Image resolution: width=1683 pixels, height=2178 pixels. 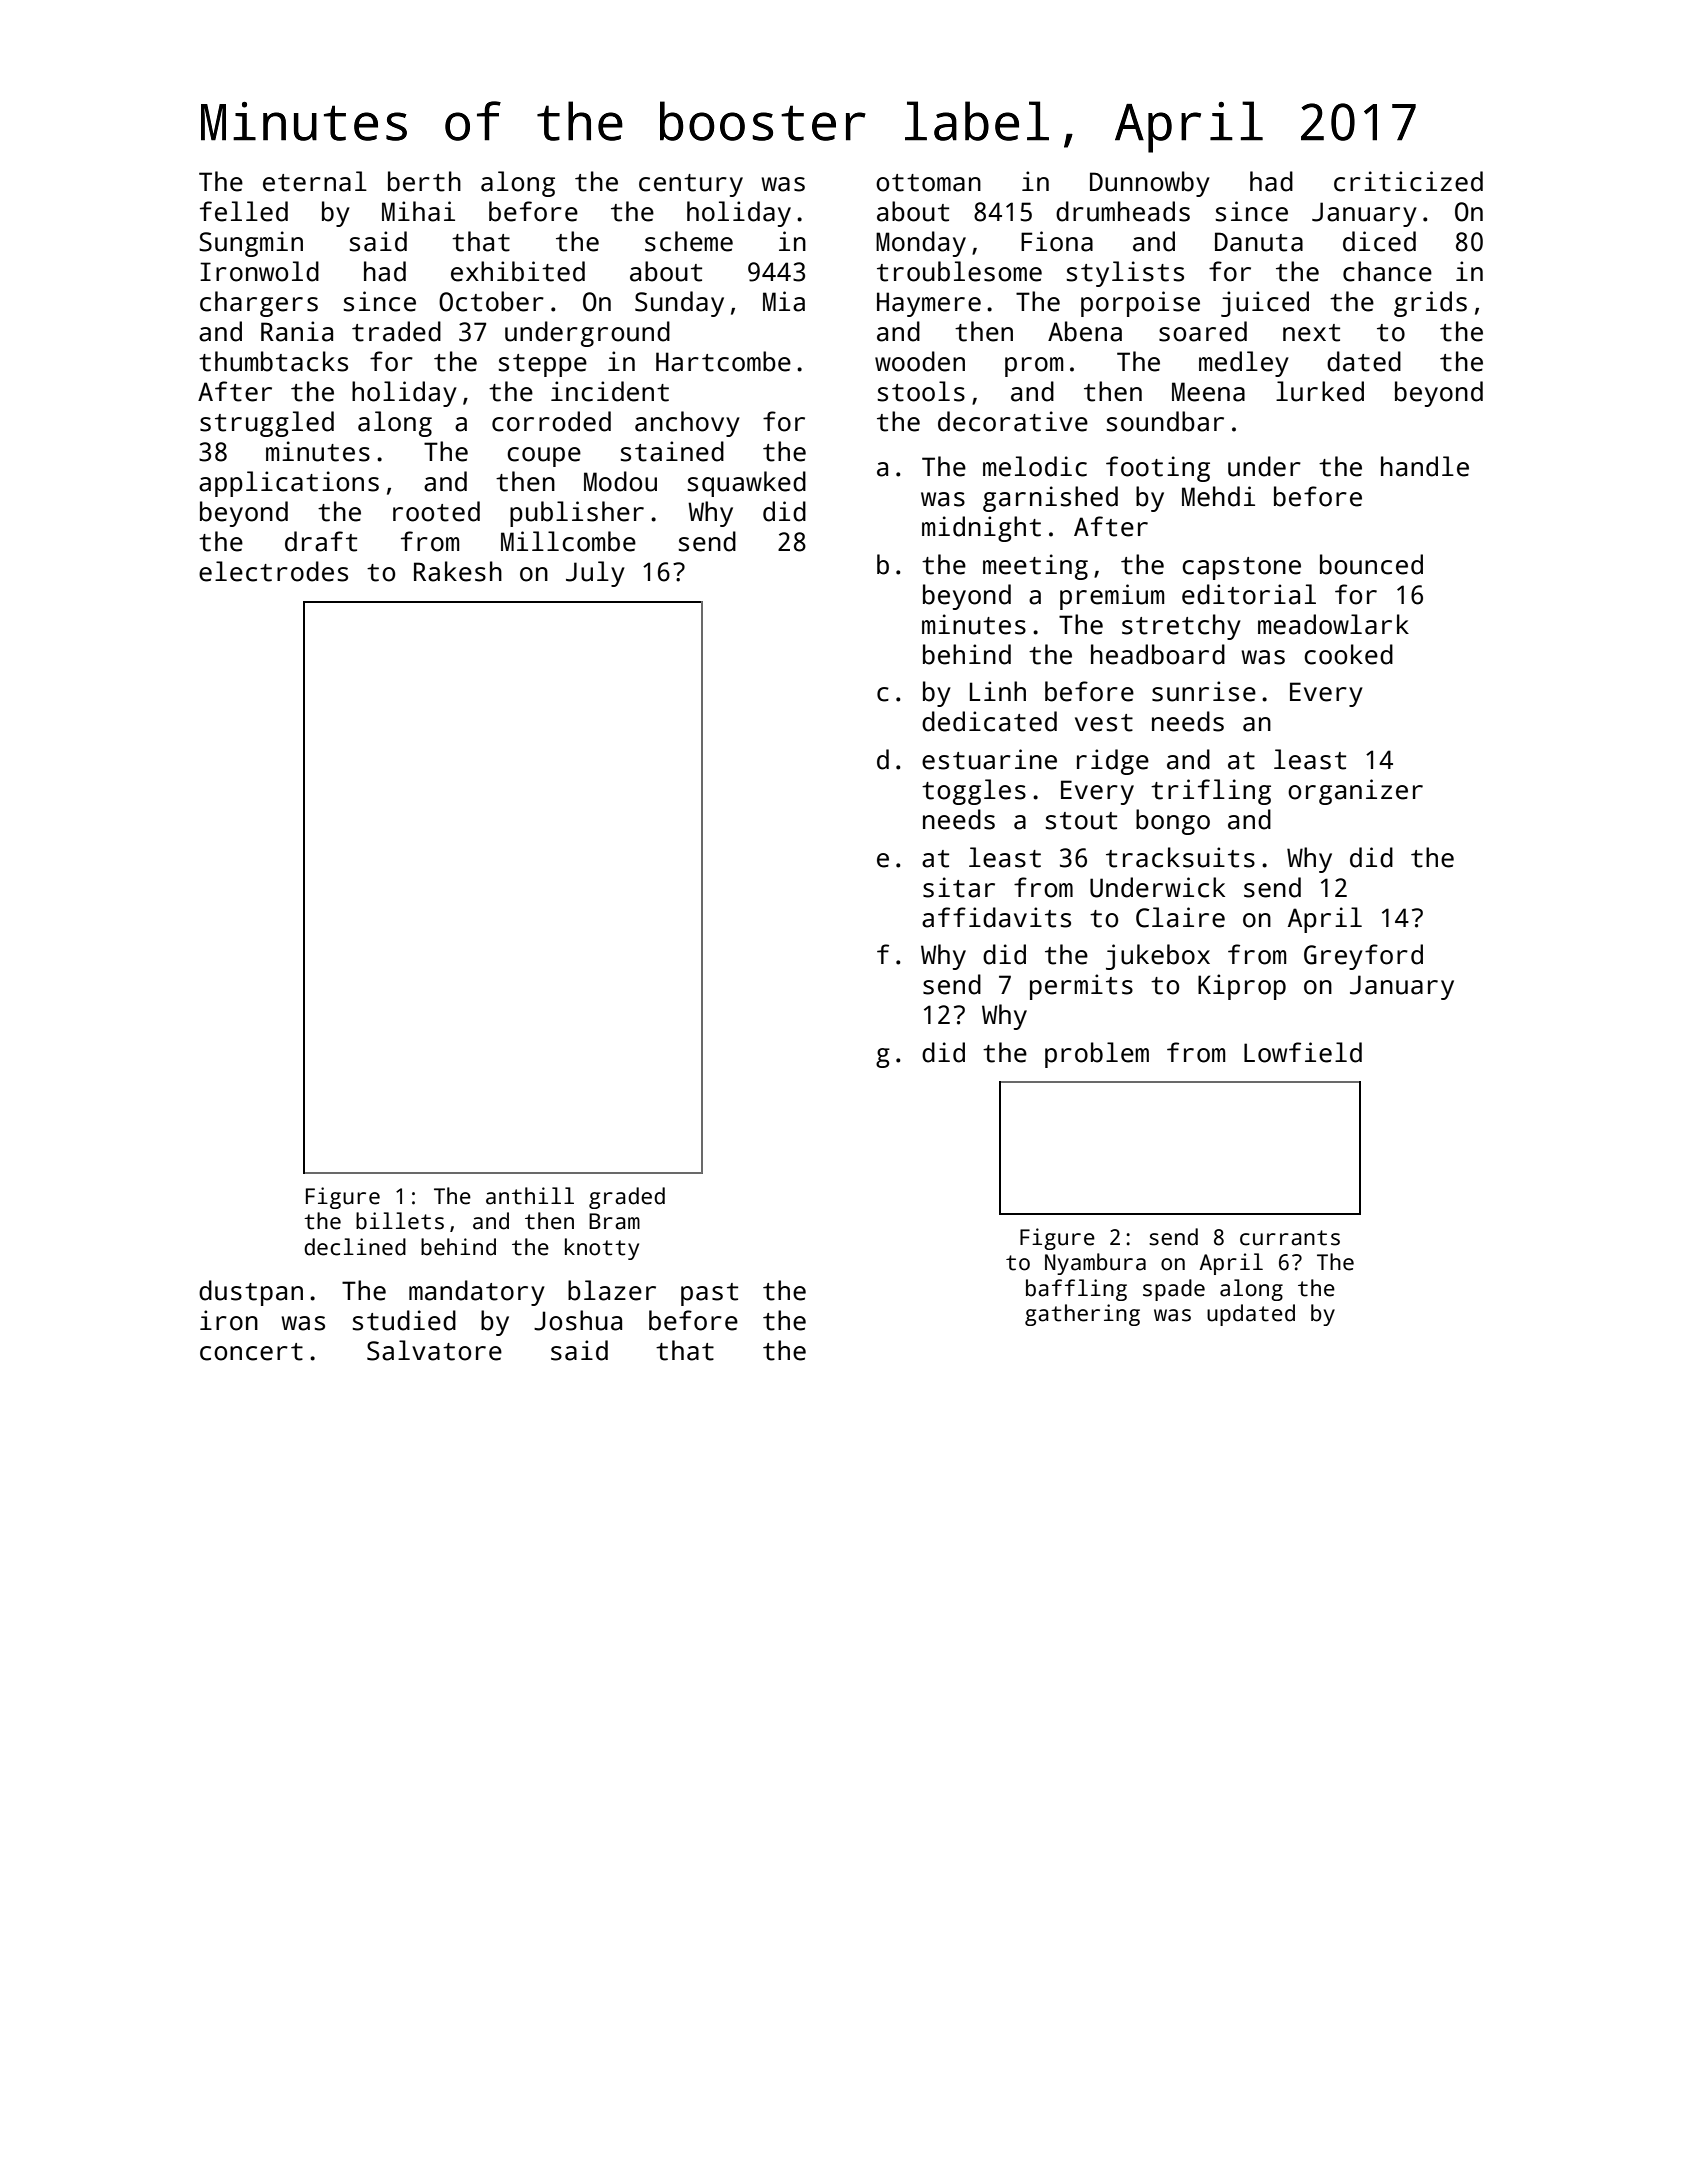 What do you see at coordinates (989, 721) in the page?
I see `dedicated` at bounding box center [989, 721].
